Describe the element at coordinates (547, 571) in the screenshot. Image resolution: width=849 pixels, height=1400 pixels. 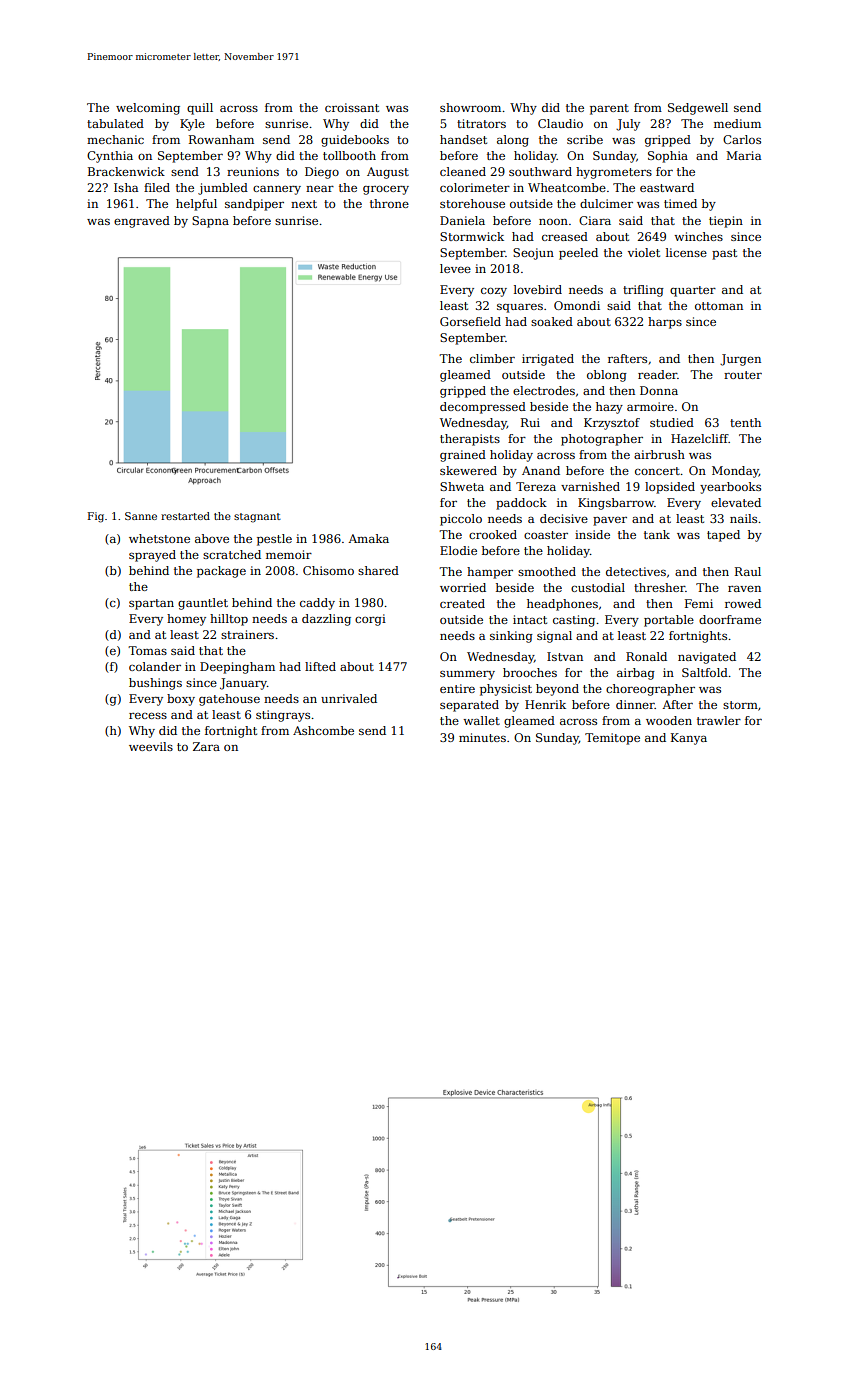
I see `smoothed` at that location.
